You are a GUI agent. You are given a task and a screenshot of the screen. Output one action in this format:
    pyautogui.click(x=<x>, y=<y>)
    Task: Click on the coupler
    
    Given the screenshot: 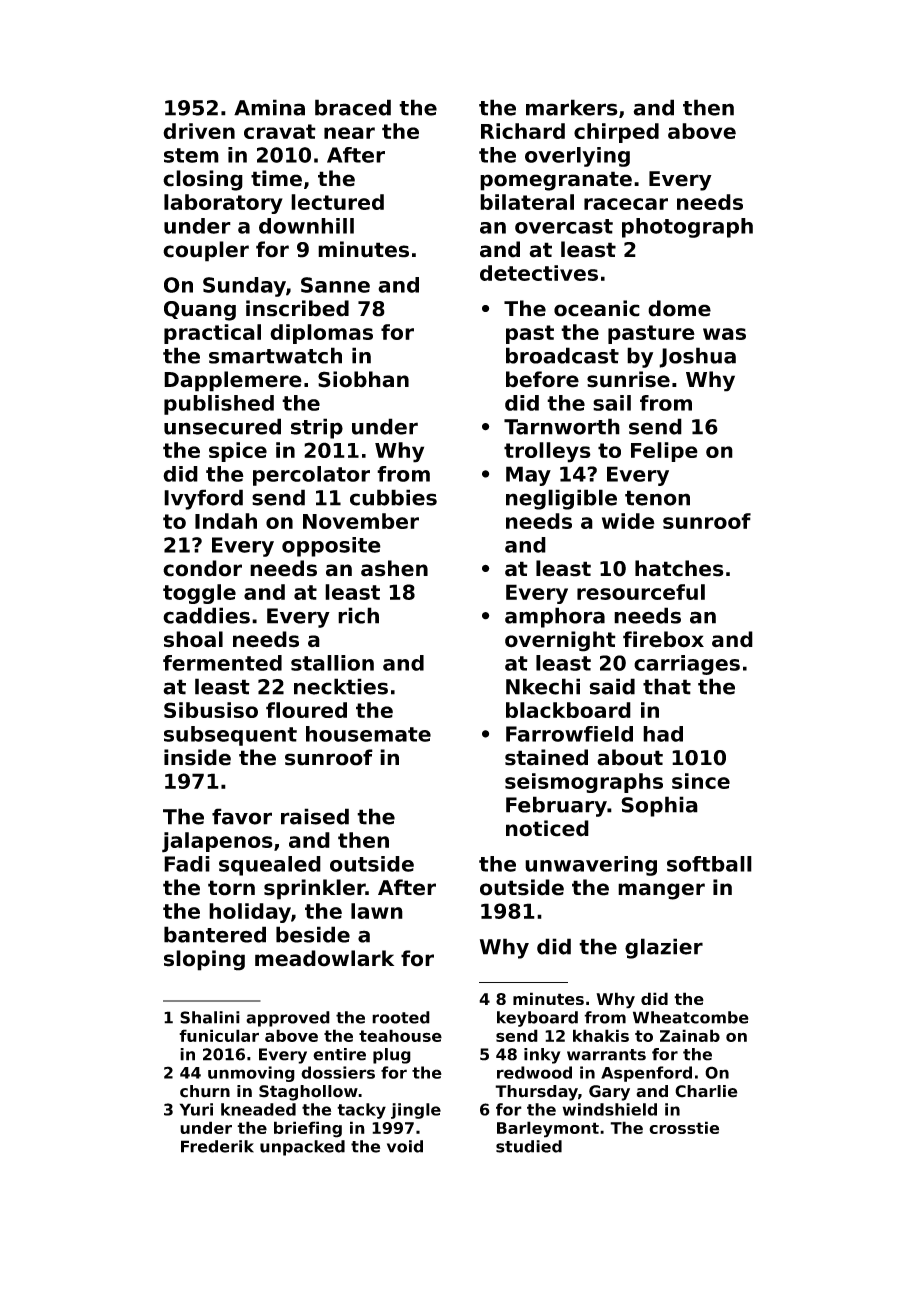 What is the action you would take?
    pyautogui.click(x=206, y=251)
